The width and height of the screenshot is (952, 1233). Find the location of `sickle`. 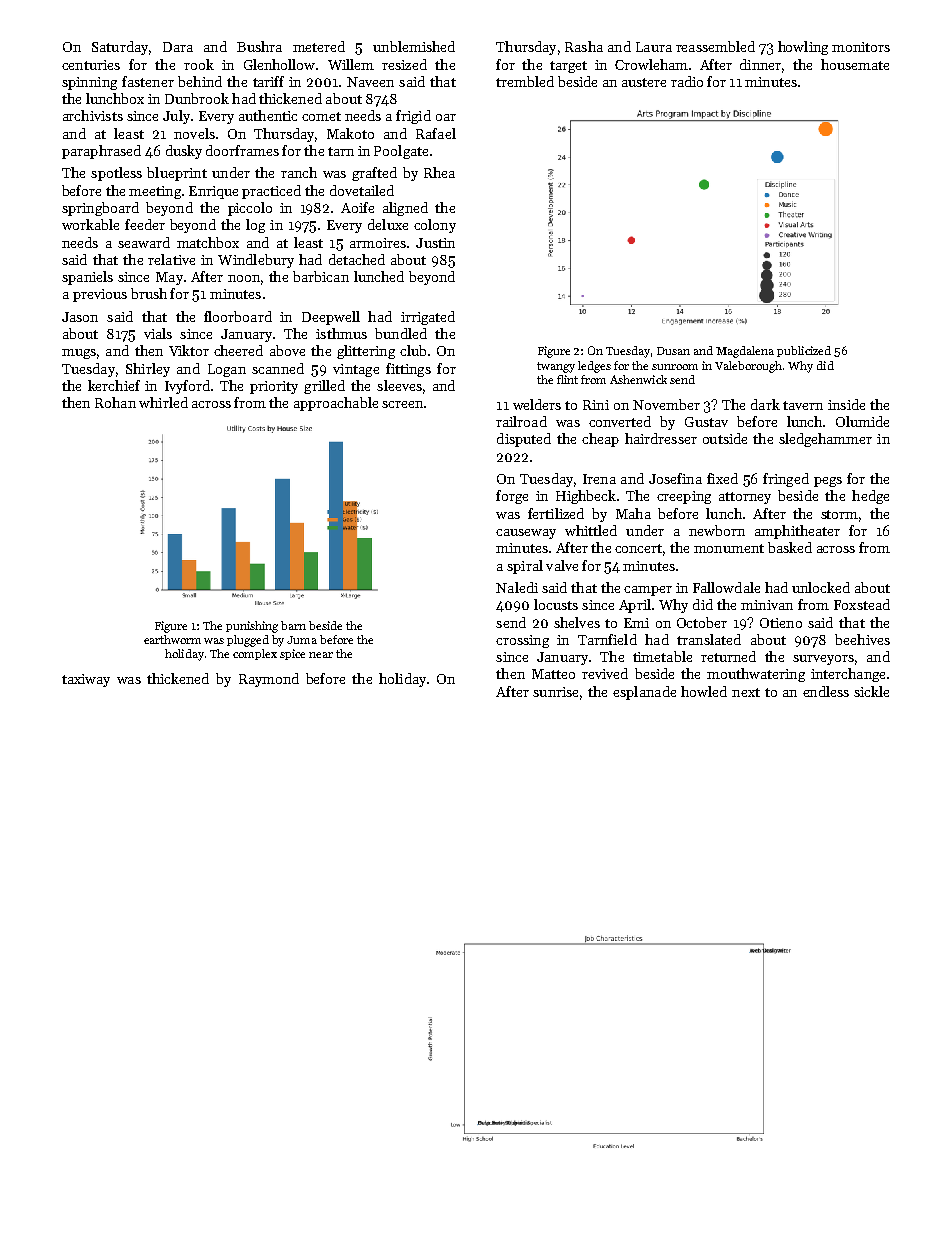

sickle is located at coordinates (871, 691).
